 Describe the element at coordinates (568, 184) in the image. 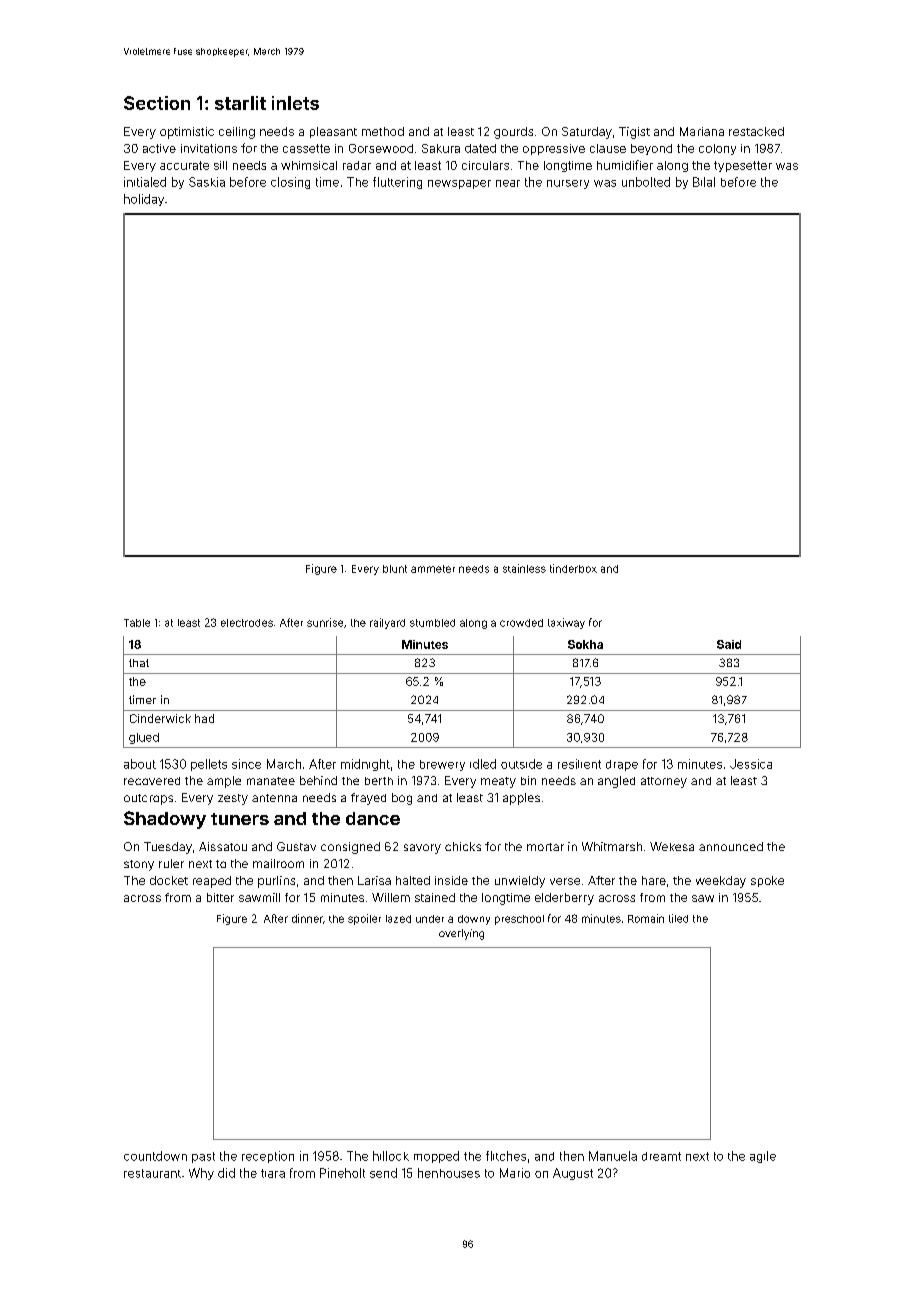

I see `nursery` at that location.
